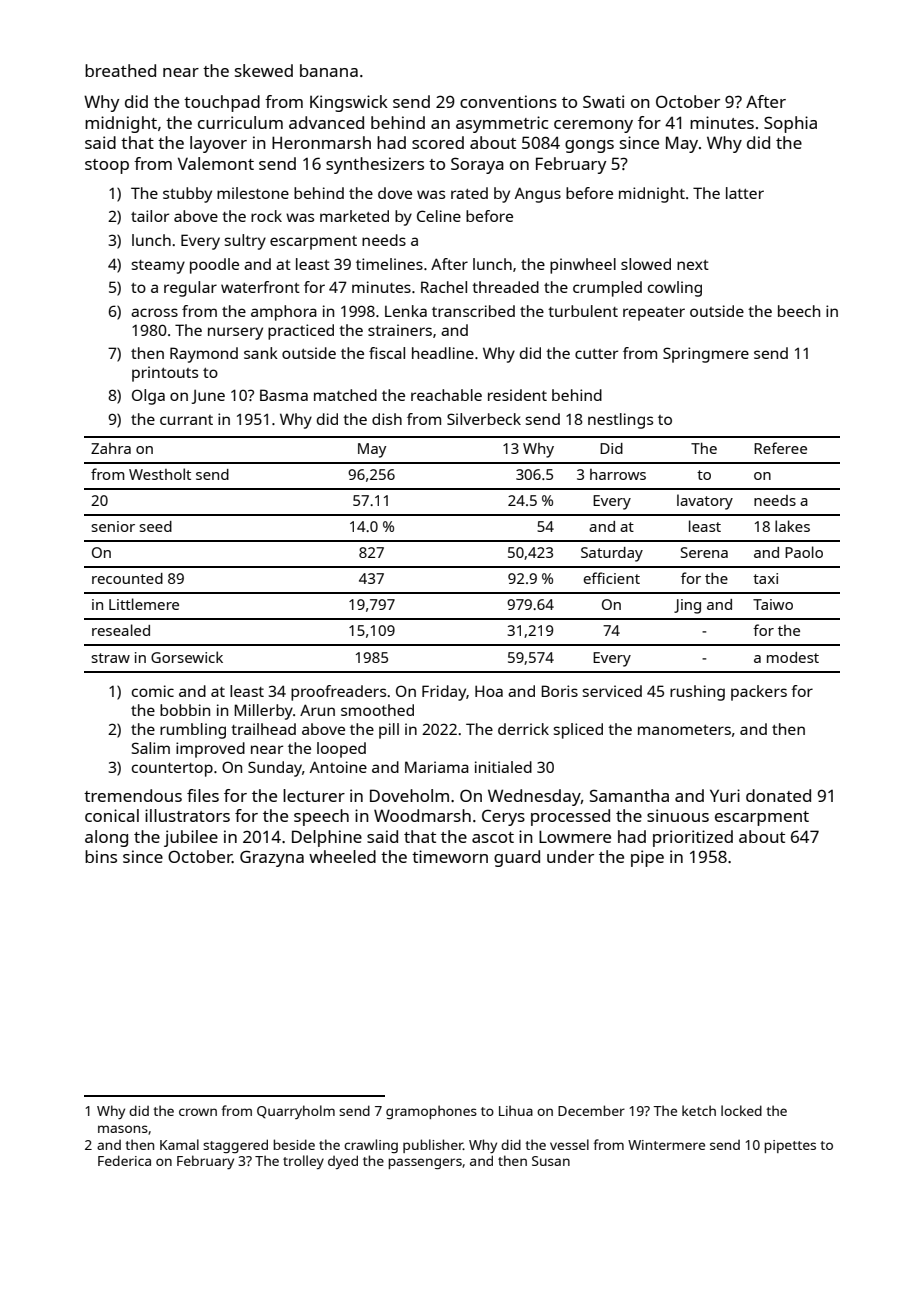 The height and width of the image is (1311, 924). Describe the element at coordinates (612, 578) in the image. I see `efficient` at that location.
